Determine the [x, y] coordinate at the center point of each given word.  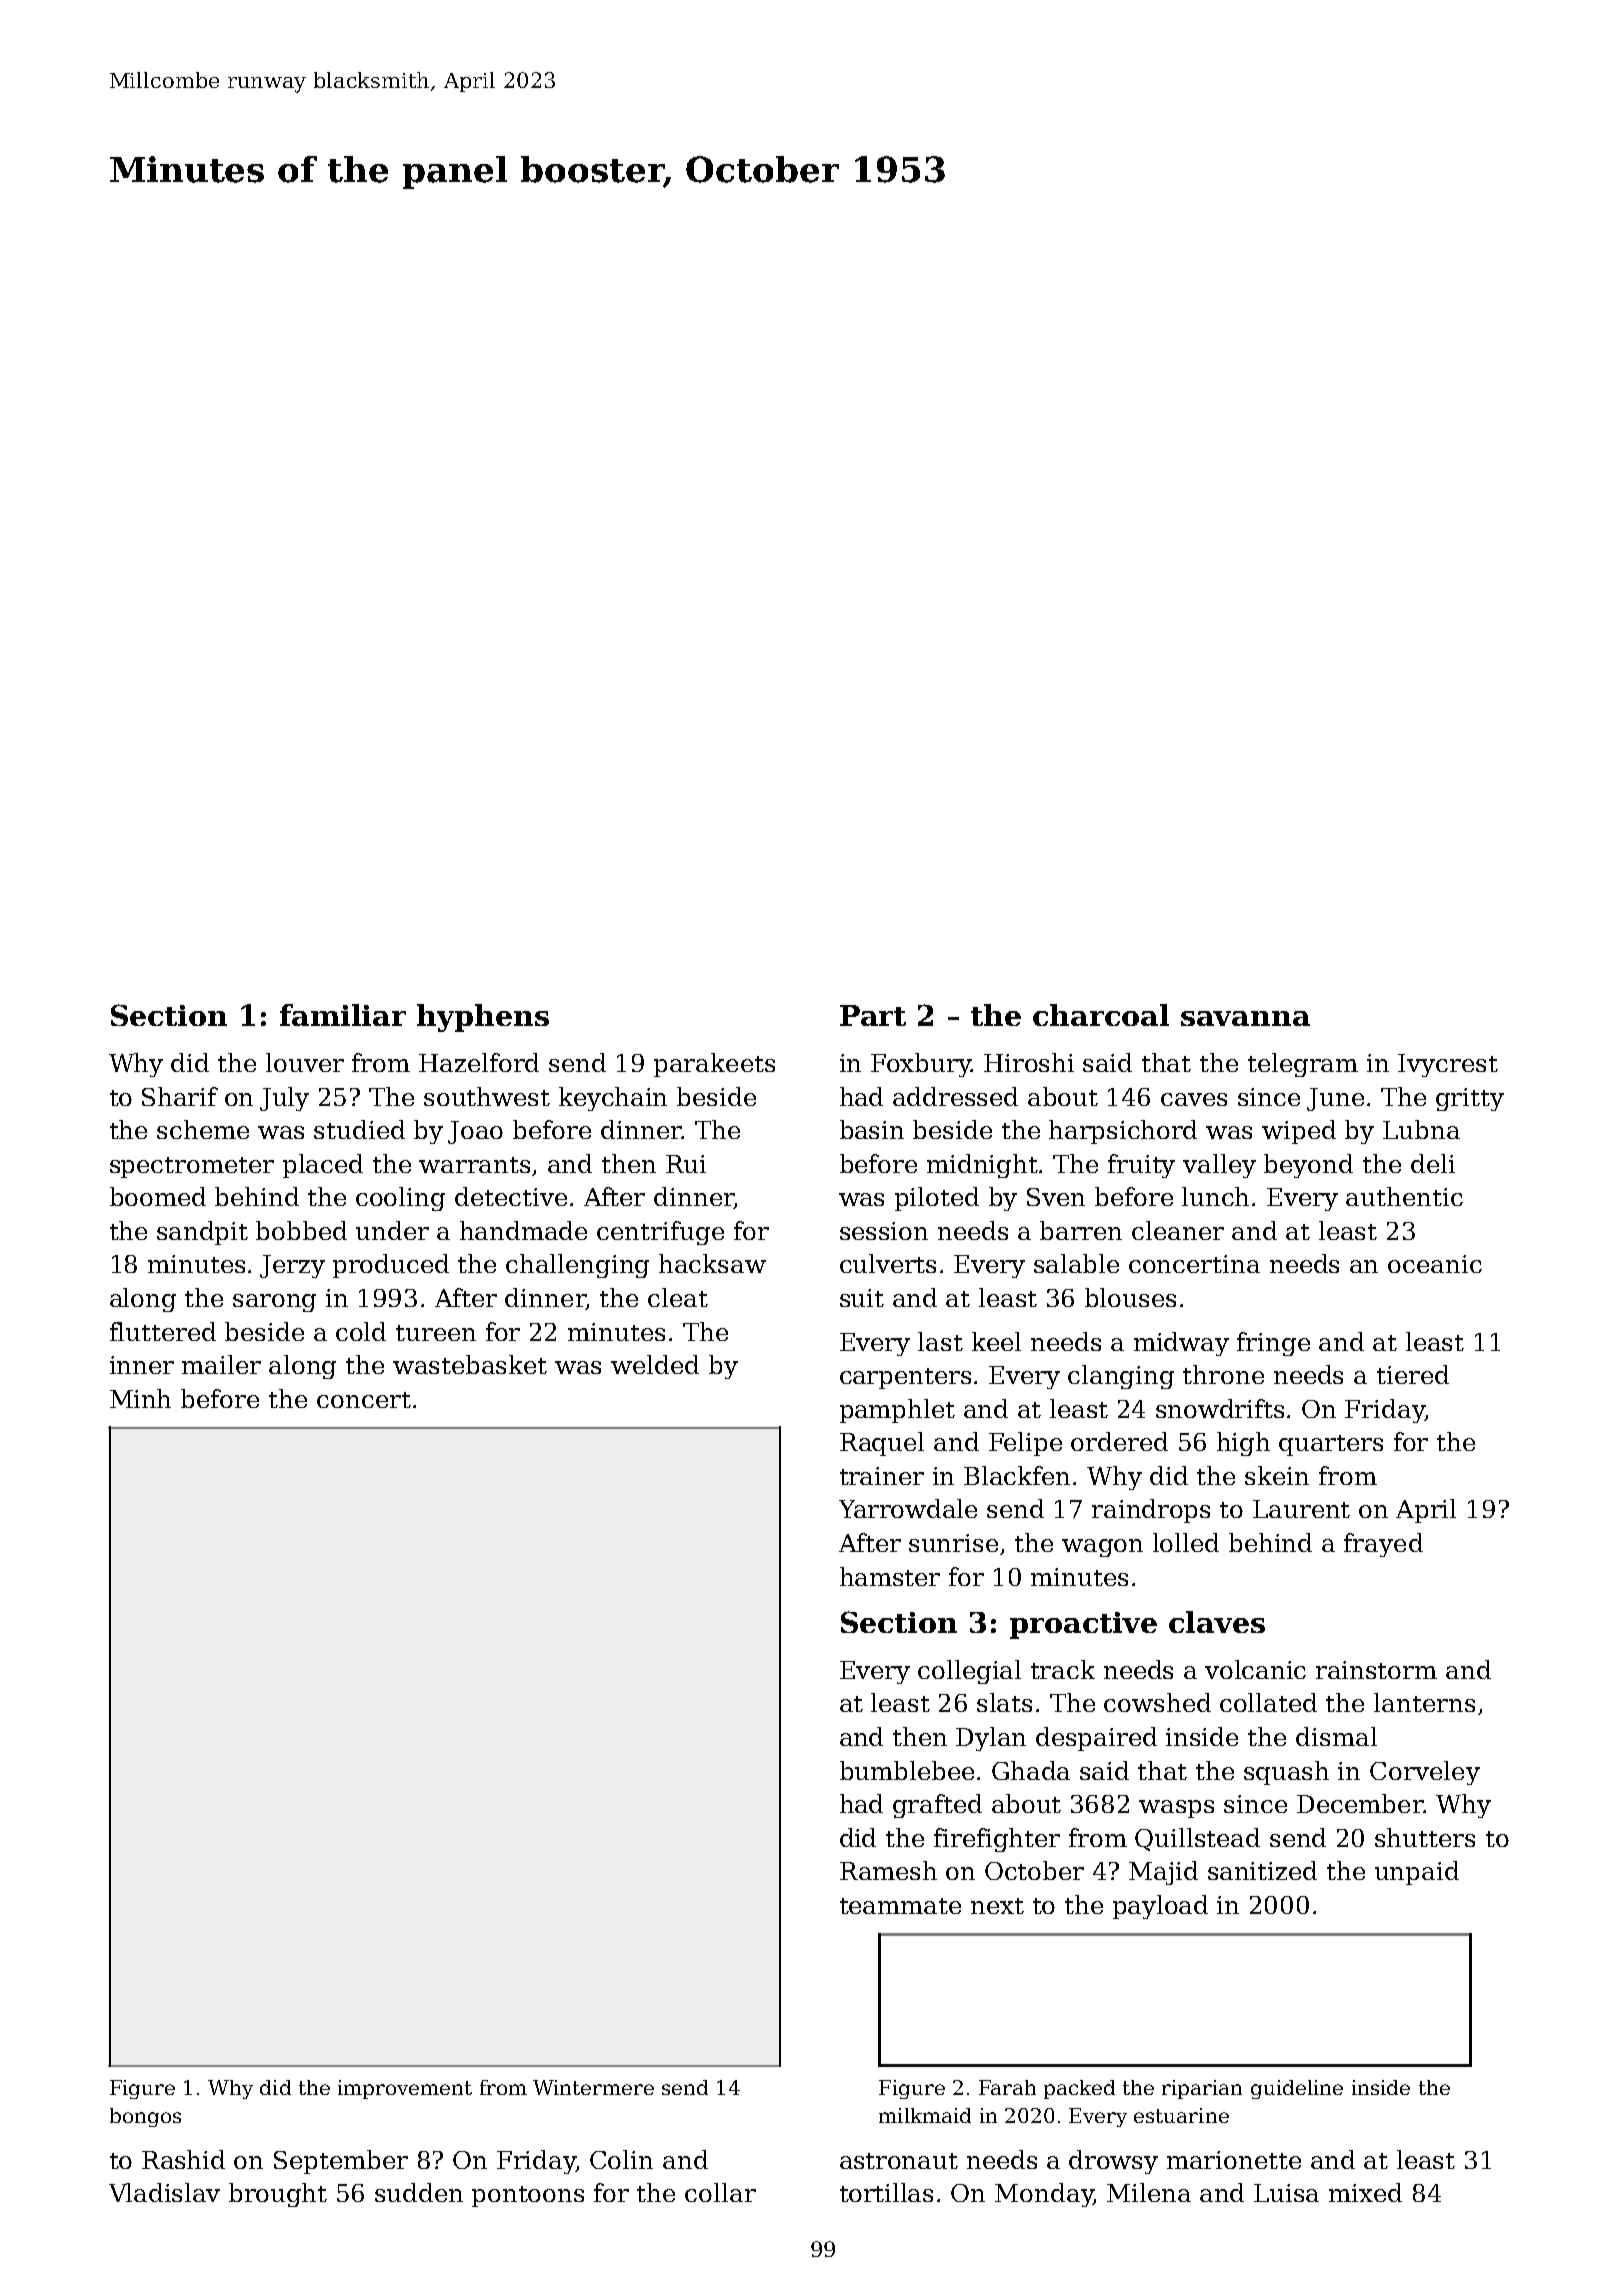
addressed [955, 1096]
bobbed [301, 1230]
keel [996, 1341]
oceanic [1435, 1264]
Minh [140, 1398]
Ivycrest [1448, 1065]
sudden [419, 2192]
